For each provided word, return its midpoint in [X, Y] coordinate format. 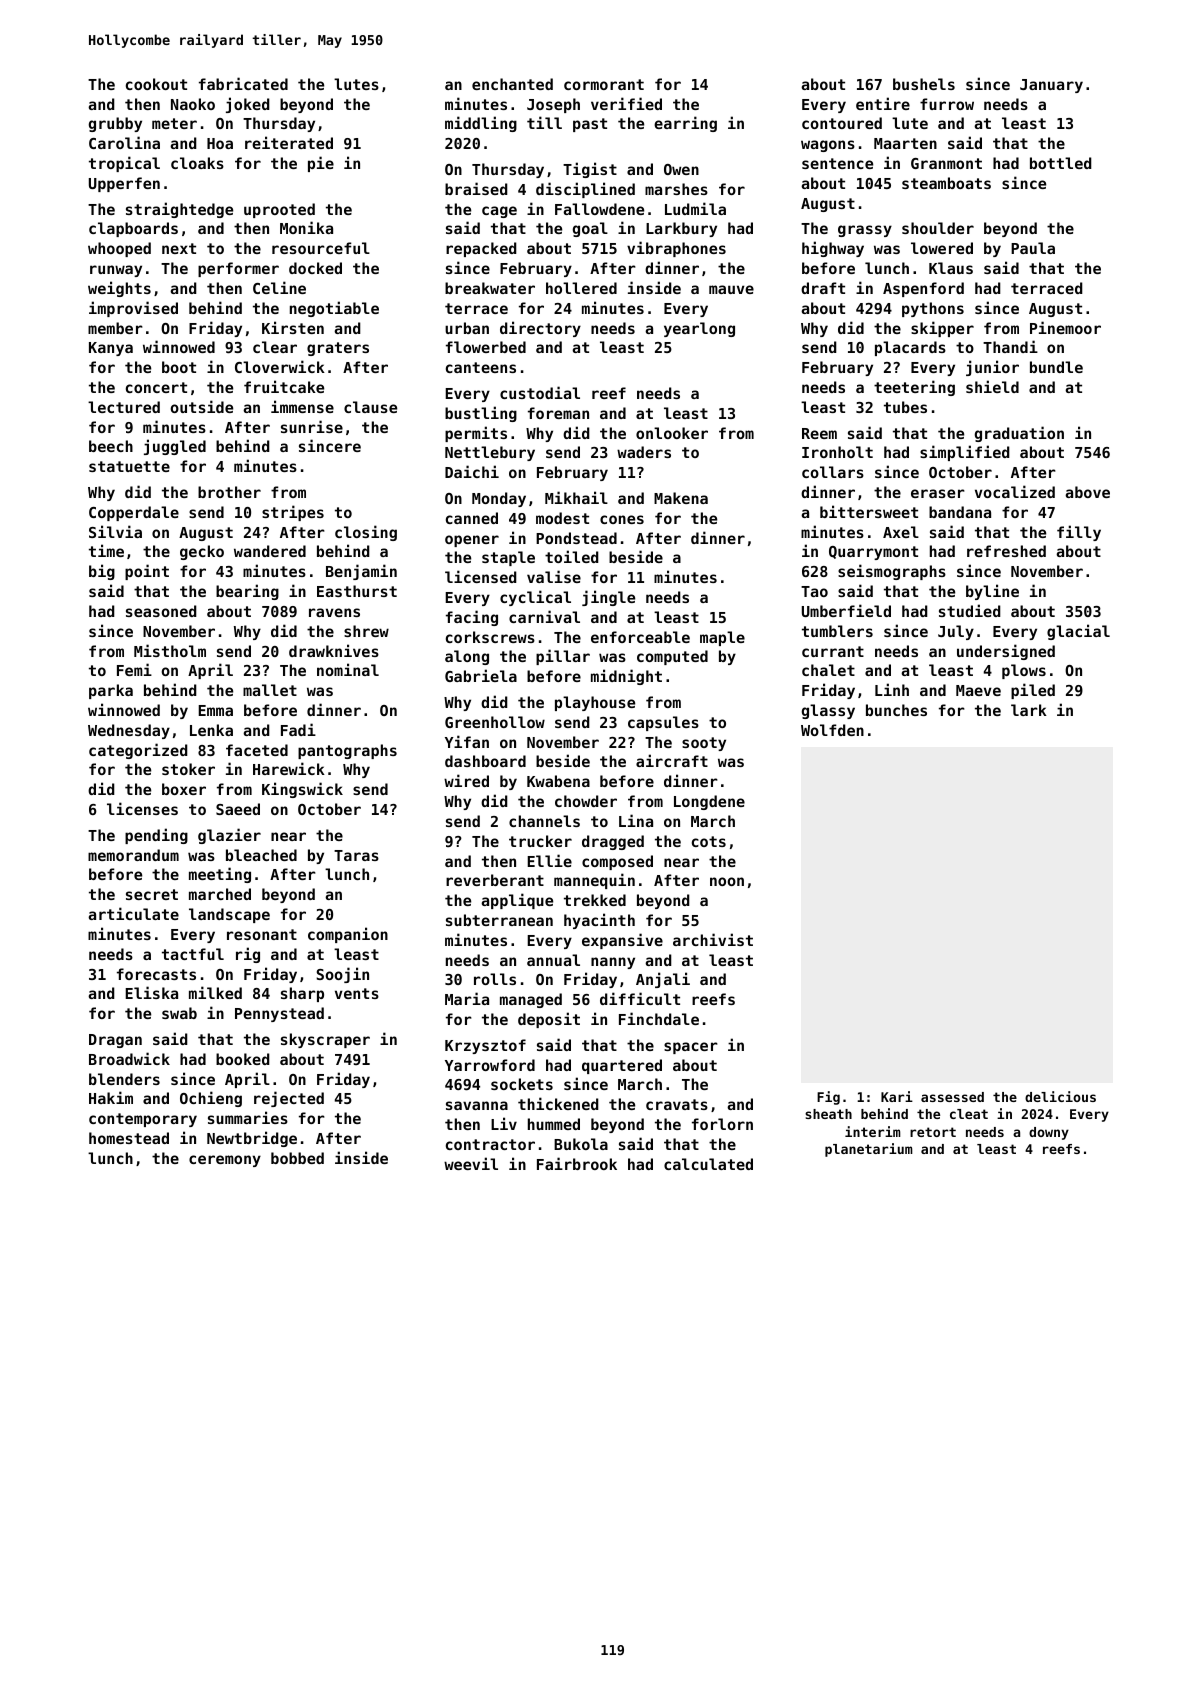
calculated [708, 1164]
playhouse [595, 703]
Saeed [238, 809]
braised [476, 188]
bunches [896, 710]
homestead [129, 1138]
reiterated [289, 142]
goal [590, 229]
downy [1049, 1133]
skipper [942, 329]
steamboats [946, 183]
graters [338, 349]
